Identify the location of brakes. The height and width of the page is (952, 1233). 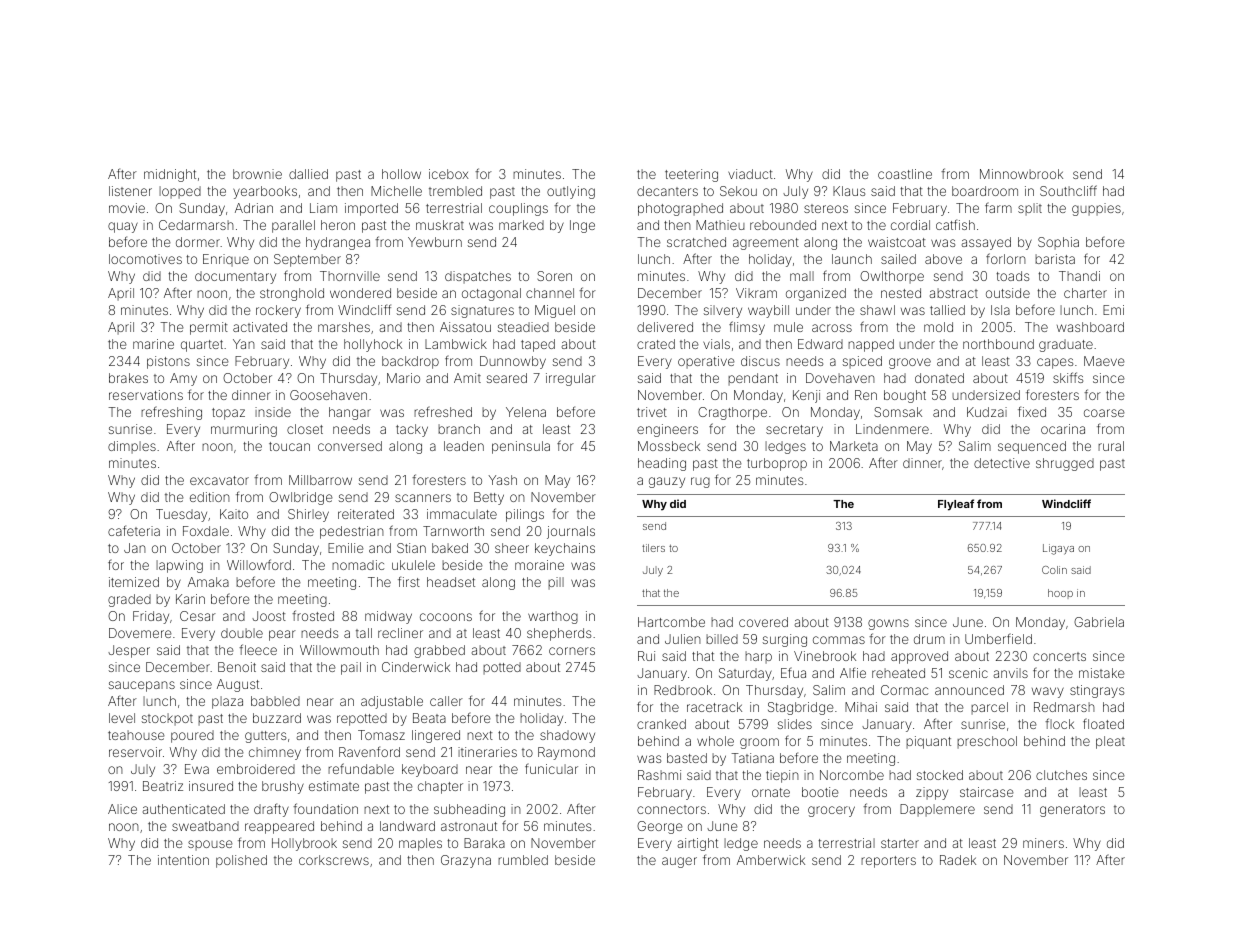
(128, 378).
